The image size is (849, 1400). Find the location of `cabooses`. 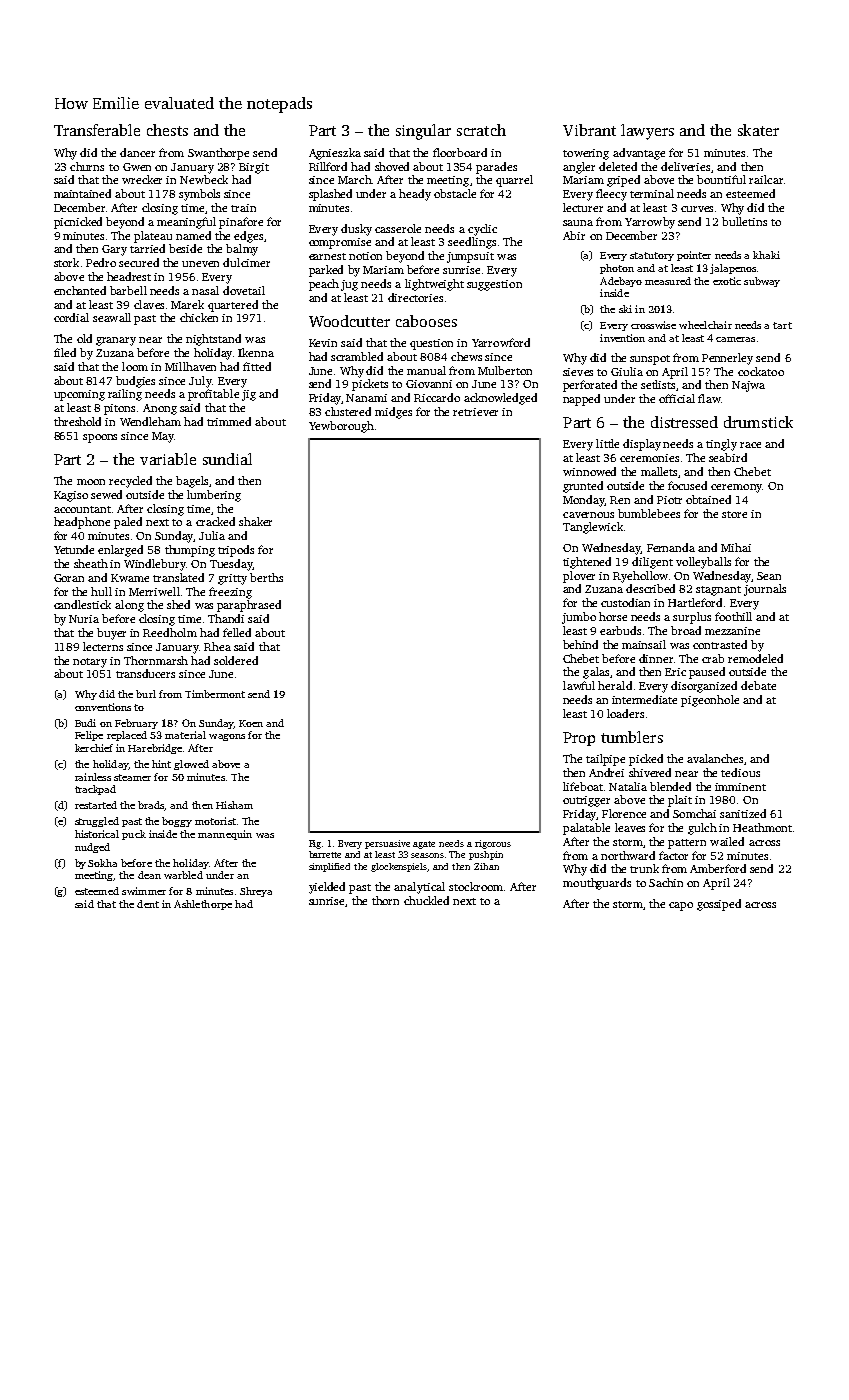

cabooses is located at coordinates (426, 321).
